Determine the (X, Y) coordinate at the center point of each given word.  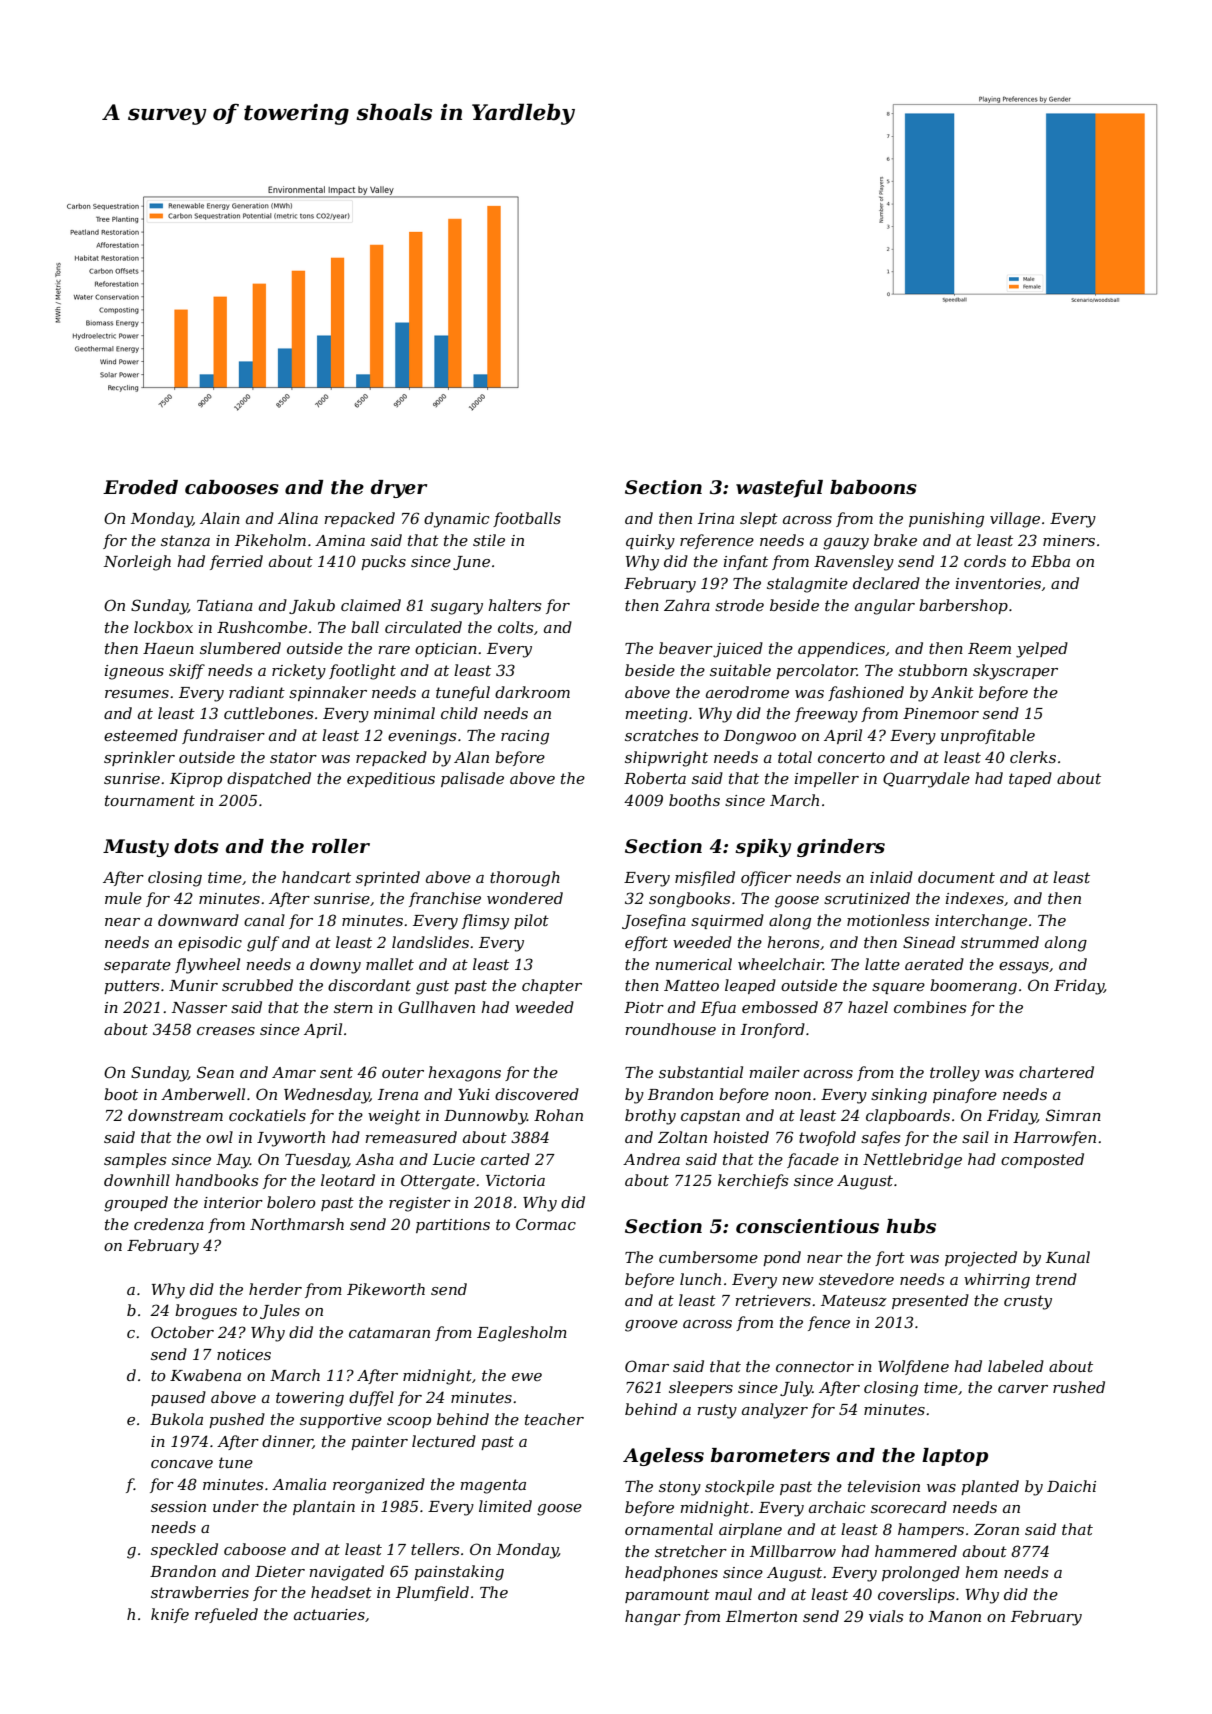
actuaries (329, 1614)
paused (178, 1398)
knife (170, 1615)
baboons (873, 487)
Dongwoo (760, 737)
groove (651, 1326)
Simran (1073, 1115)
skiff (187, 671)
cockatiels (267, 1115)
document (956, 877)
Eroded (140, 487)
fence (829, 1323)
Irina (716, 518)
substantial (701, 1072)
